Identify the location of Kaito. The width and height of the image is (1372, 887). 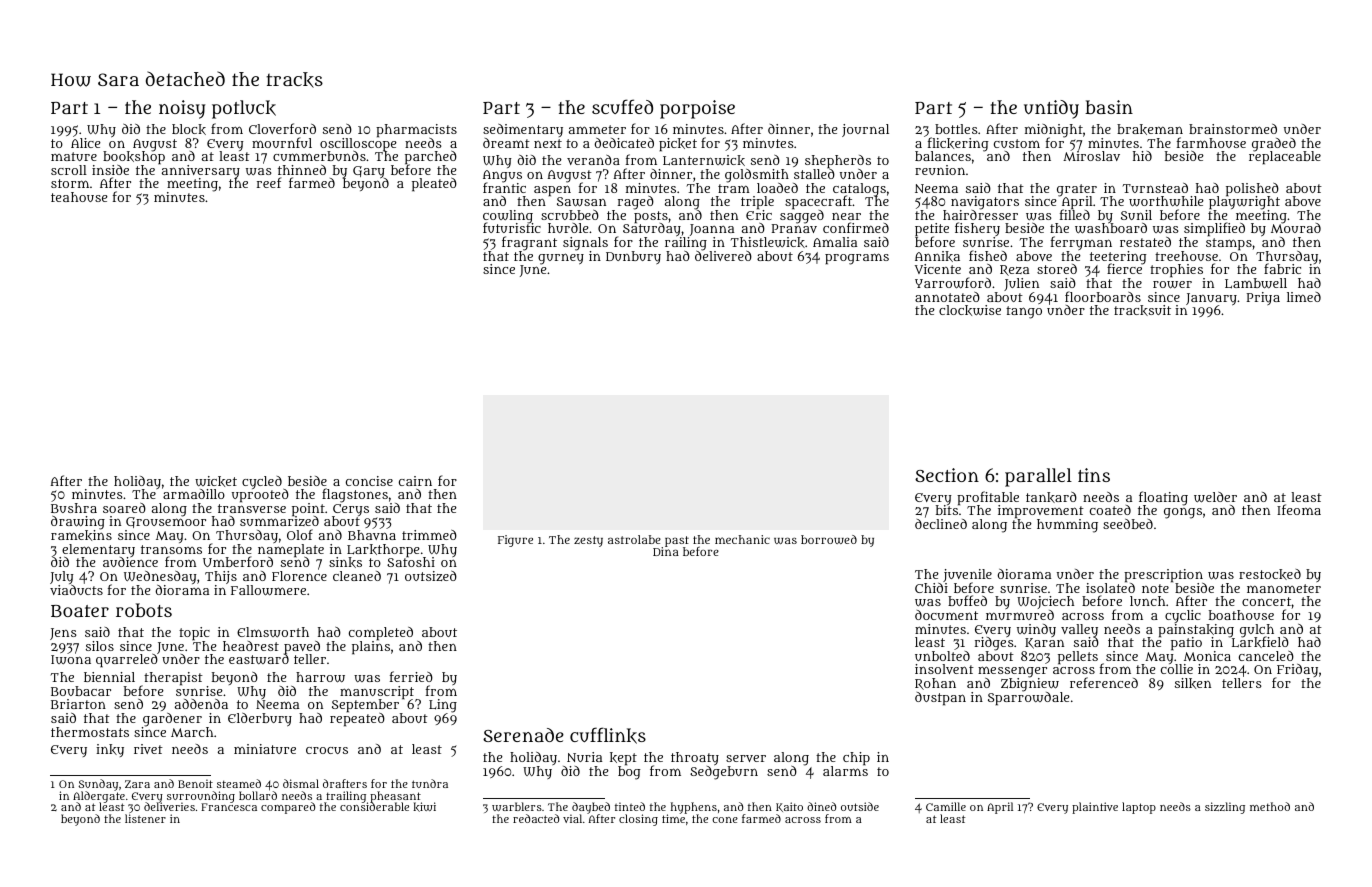
(789, 807).
